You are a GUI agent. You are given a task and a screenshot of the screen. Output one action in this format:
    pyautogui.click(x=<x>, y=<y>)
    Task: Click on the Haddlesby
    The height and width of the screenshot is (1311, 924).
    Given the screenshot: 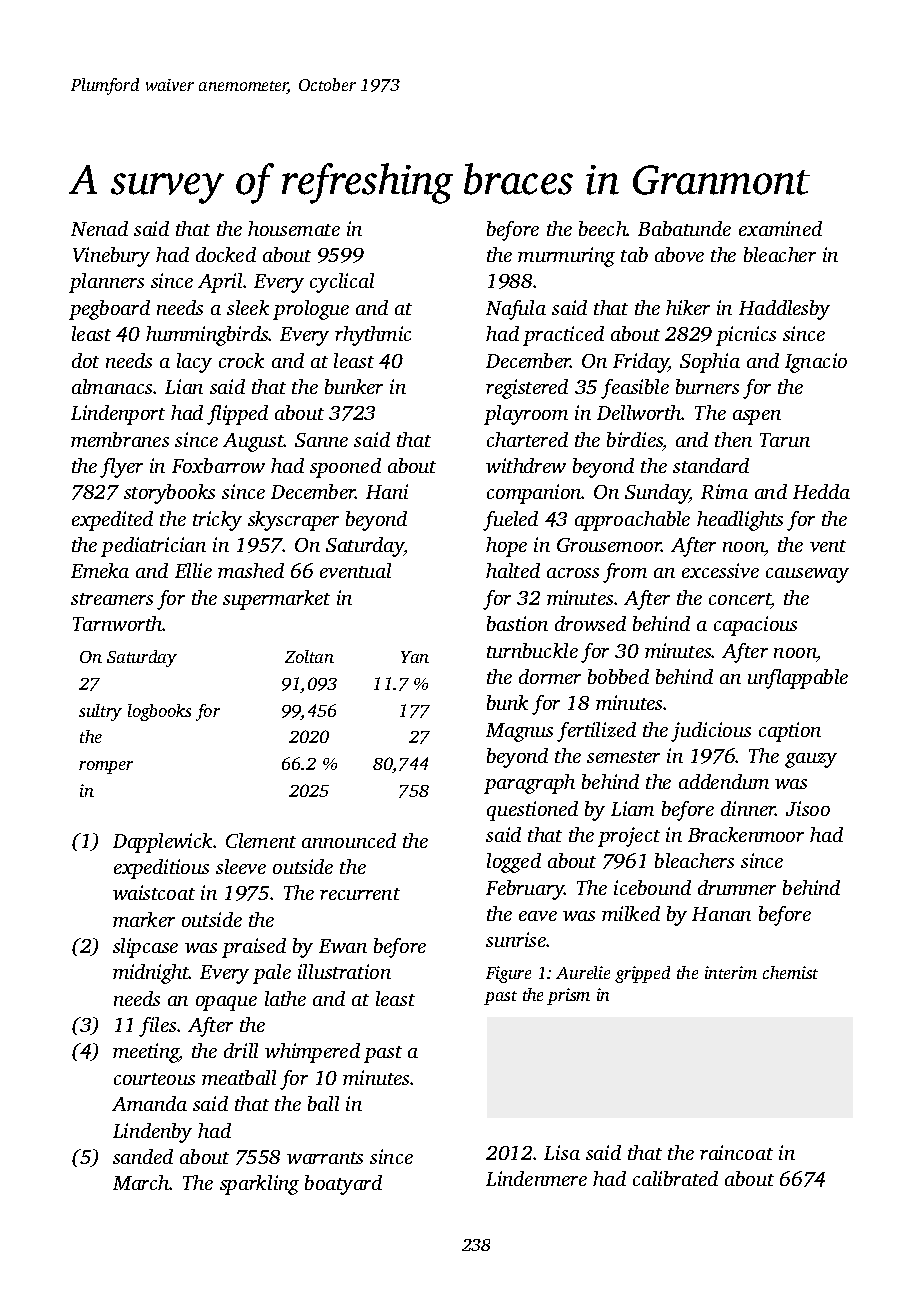 What is the action you would take?
    pyautogui.click(x=784, y=310)
